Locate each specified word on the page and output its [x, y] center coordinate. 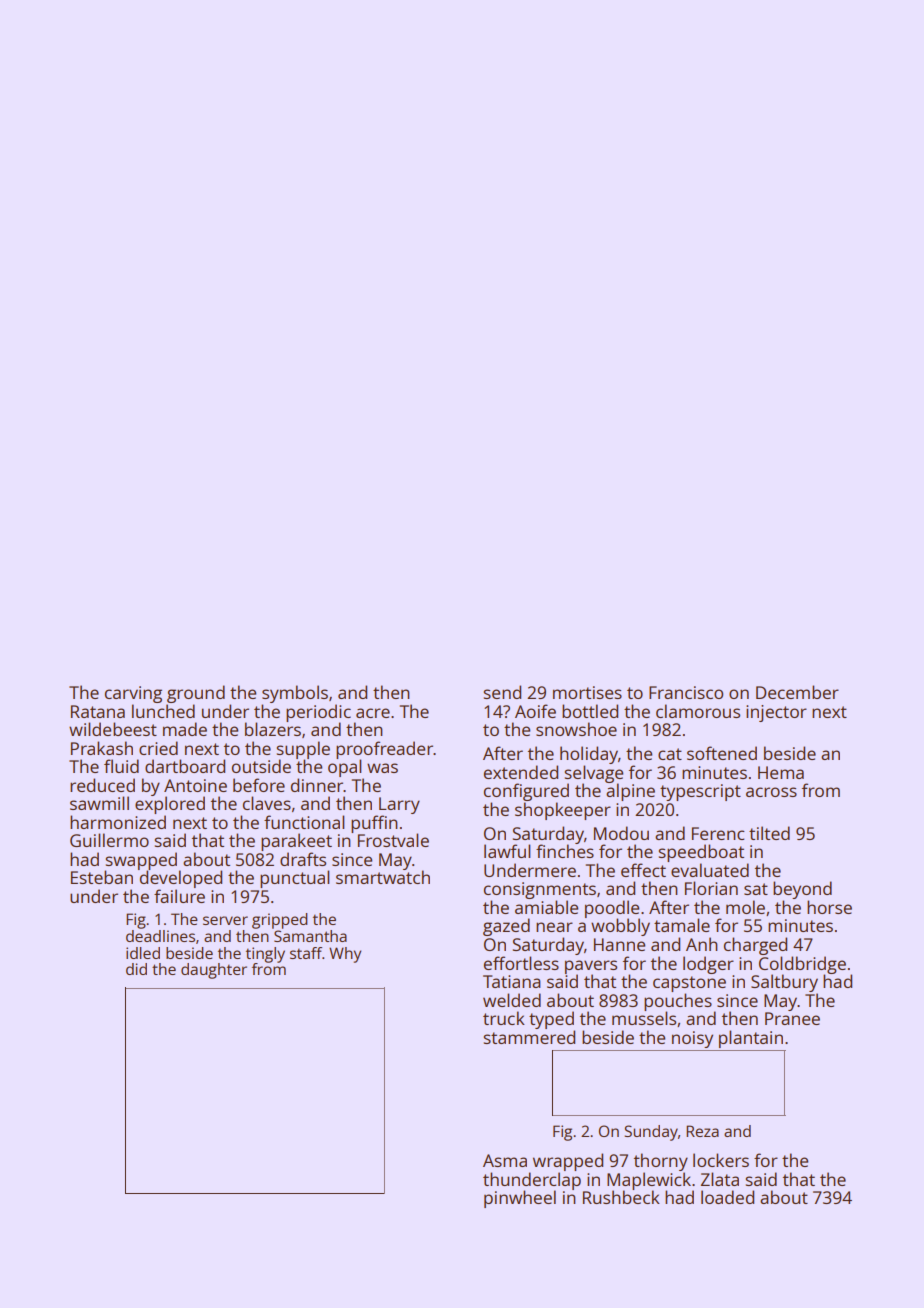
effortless [521, 963]
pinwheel [520, 1199]
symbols [295, 694]
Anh [702, 944]
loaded [727, 1197]
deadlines [160, 936]
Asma [505, 1160]
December [797, 692]
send [502, 692]
